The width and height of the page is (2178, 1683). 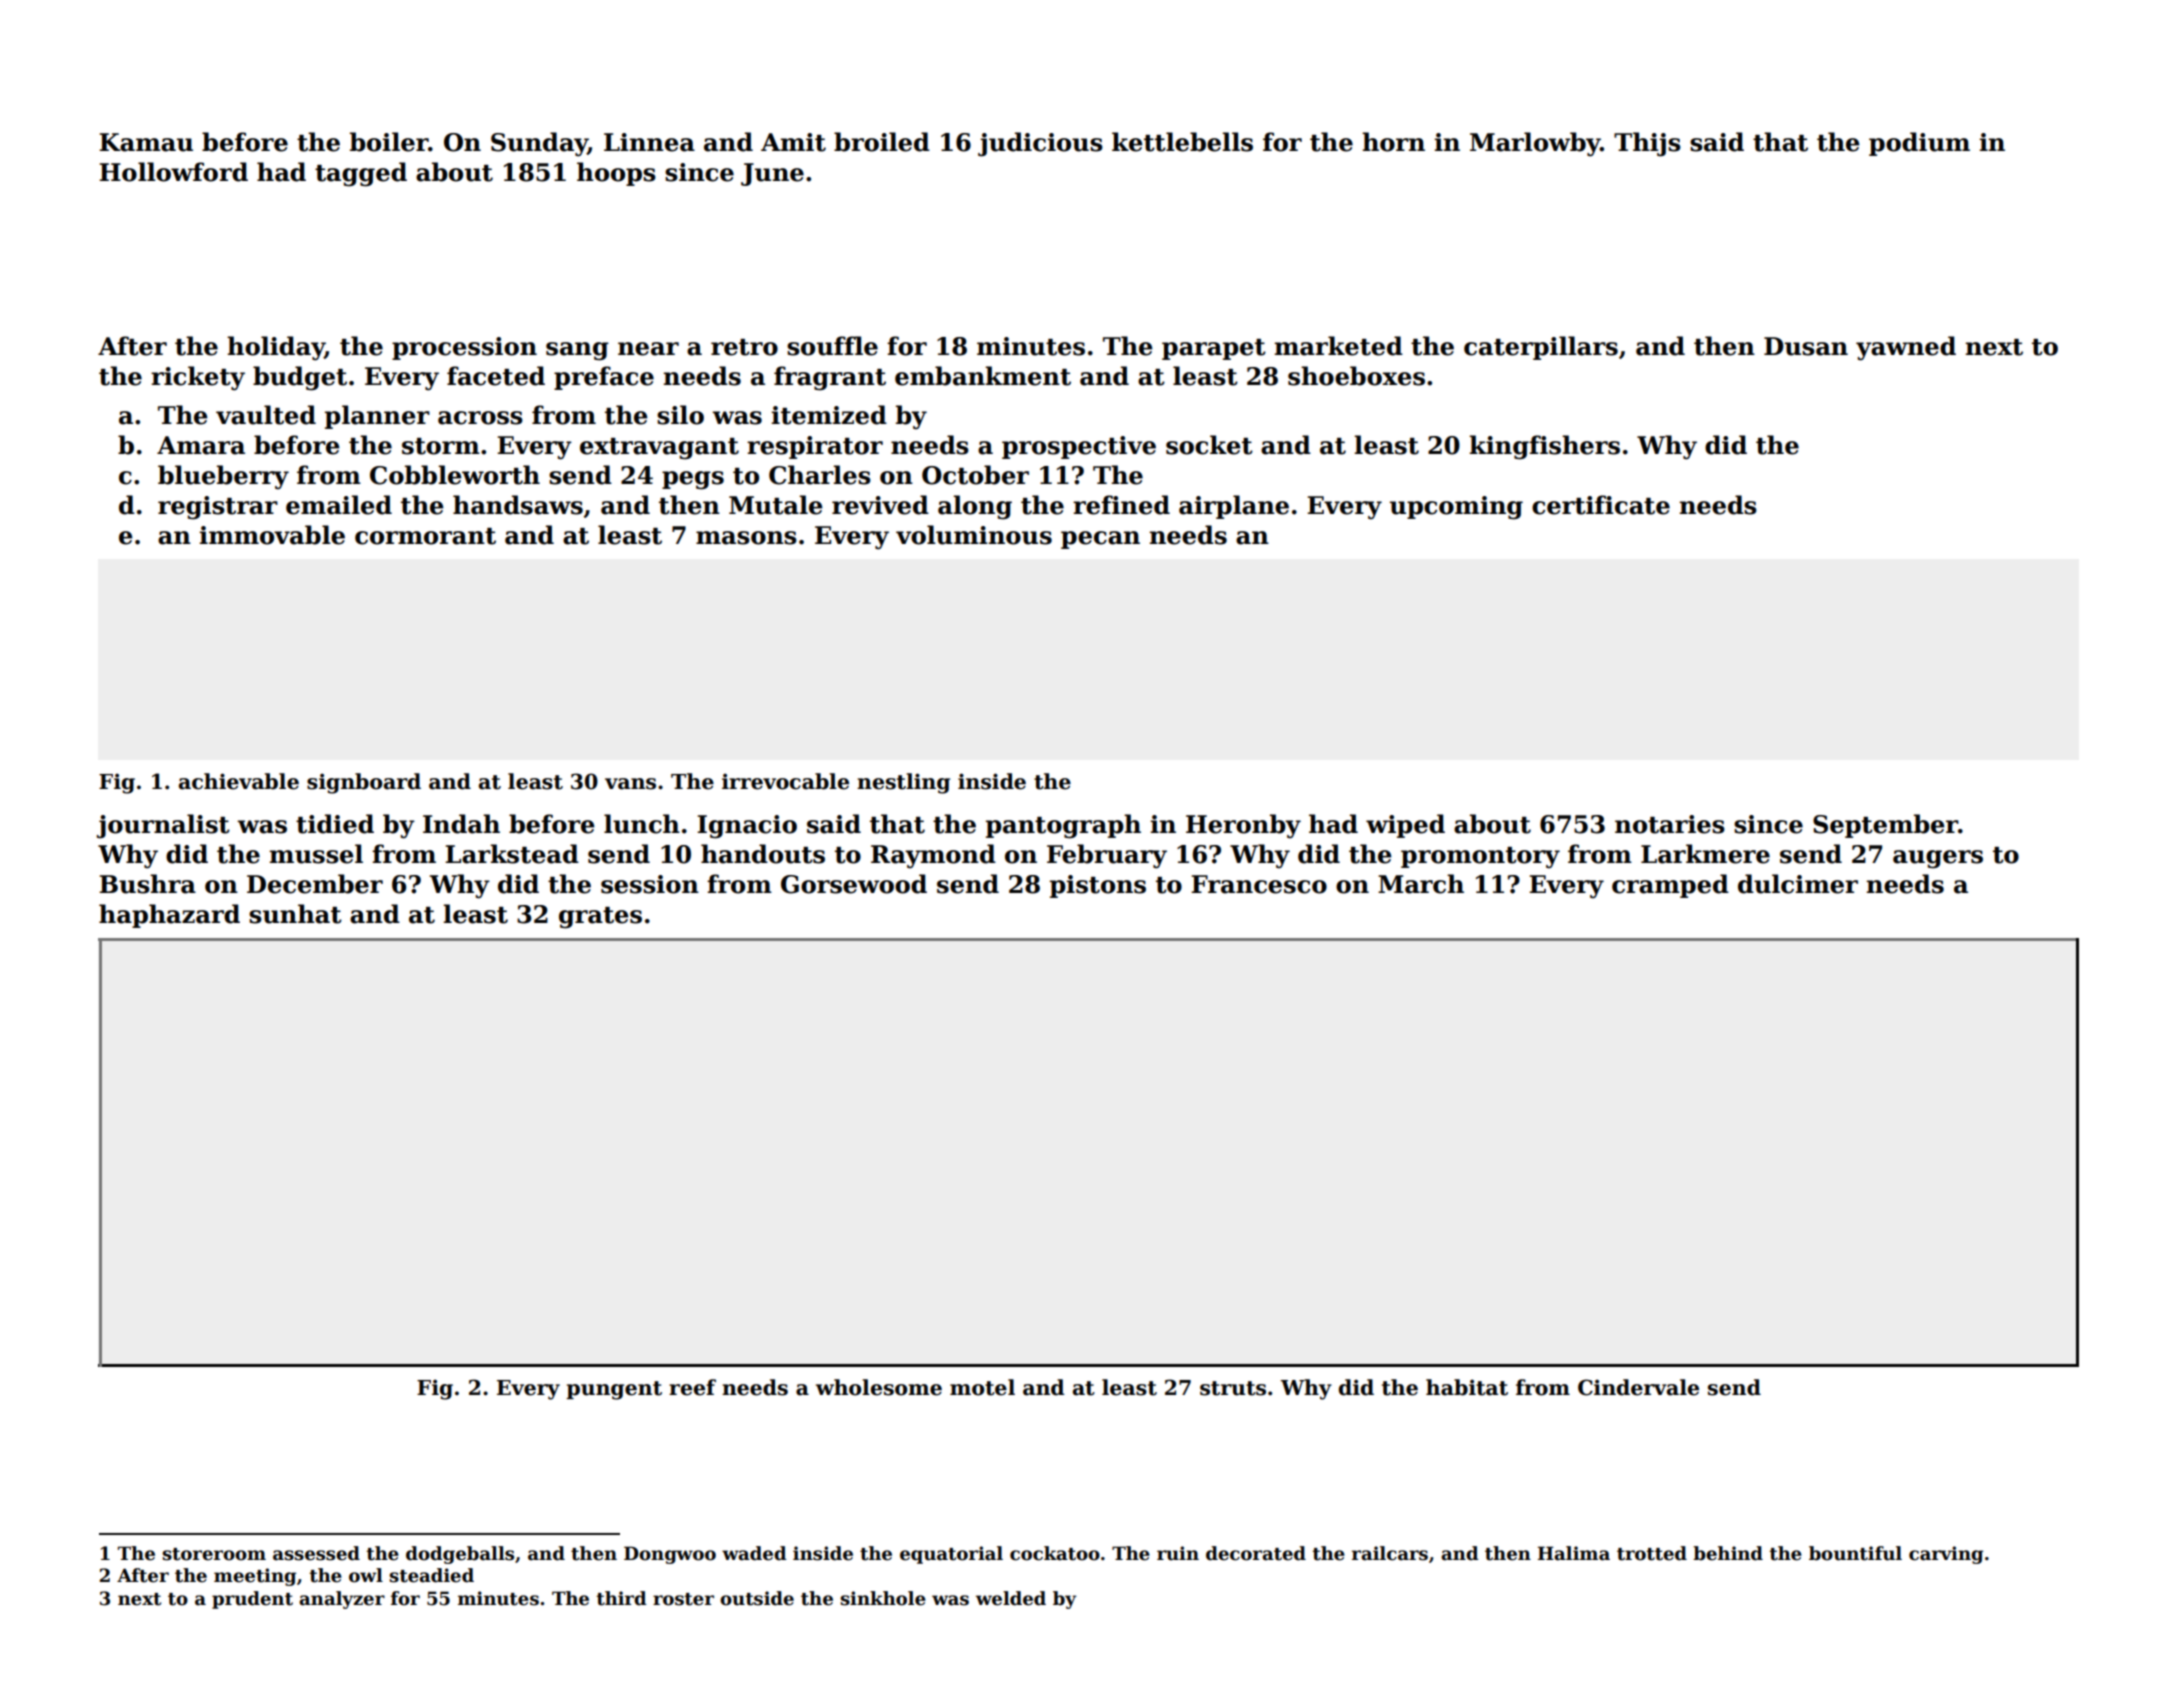 I want to click on prudent, so click(x=252, y=1600).
